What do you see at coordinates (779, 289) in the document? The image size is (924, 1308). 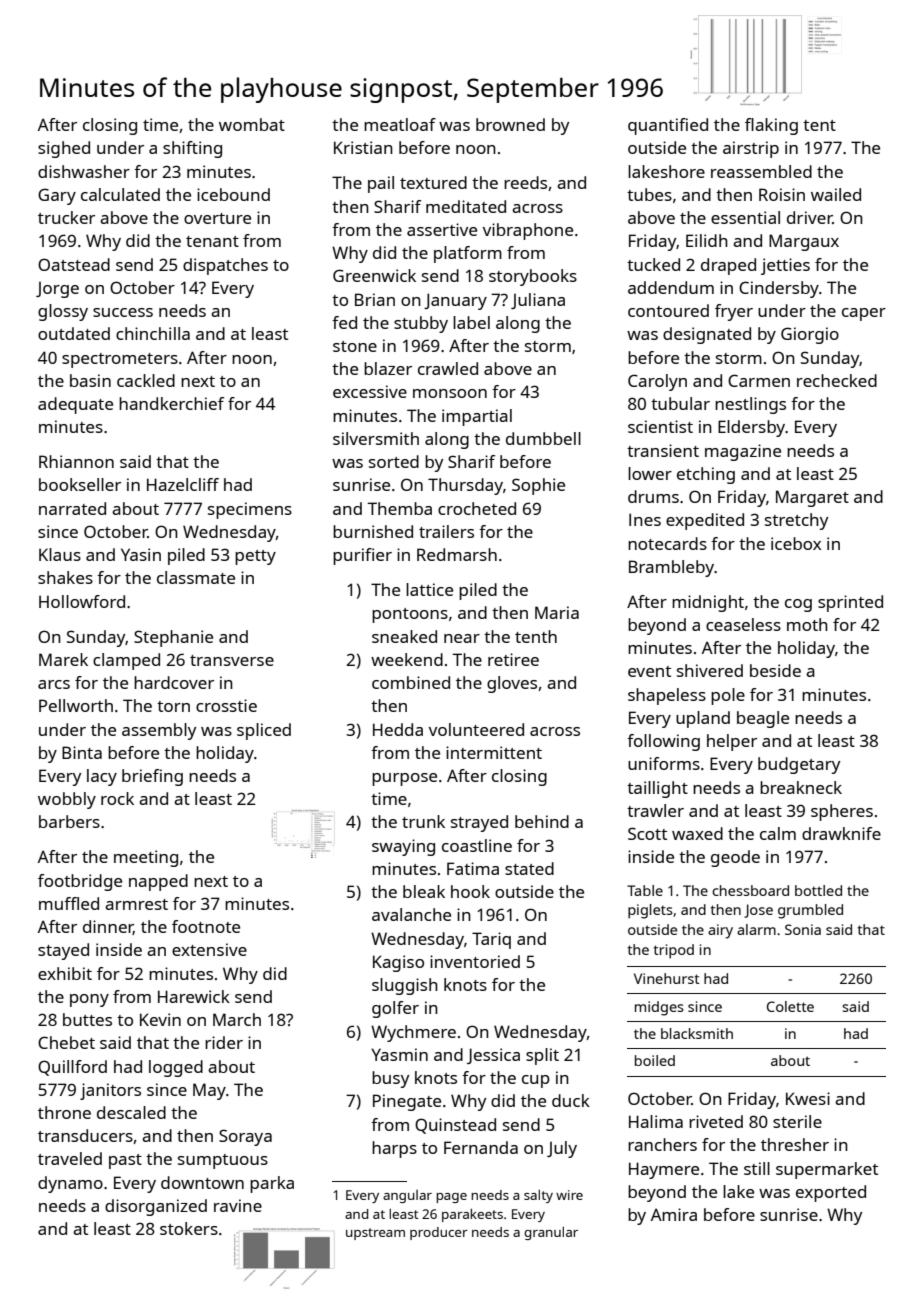 I see `Cindersby` at bounding box center [779, 289].
